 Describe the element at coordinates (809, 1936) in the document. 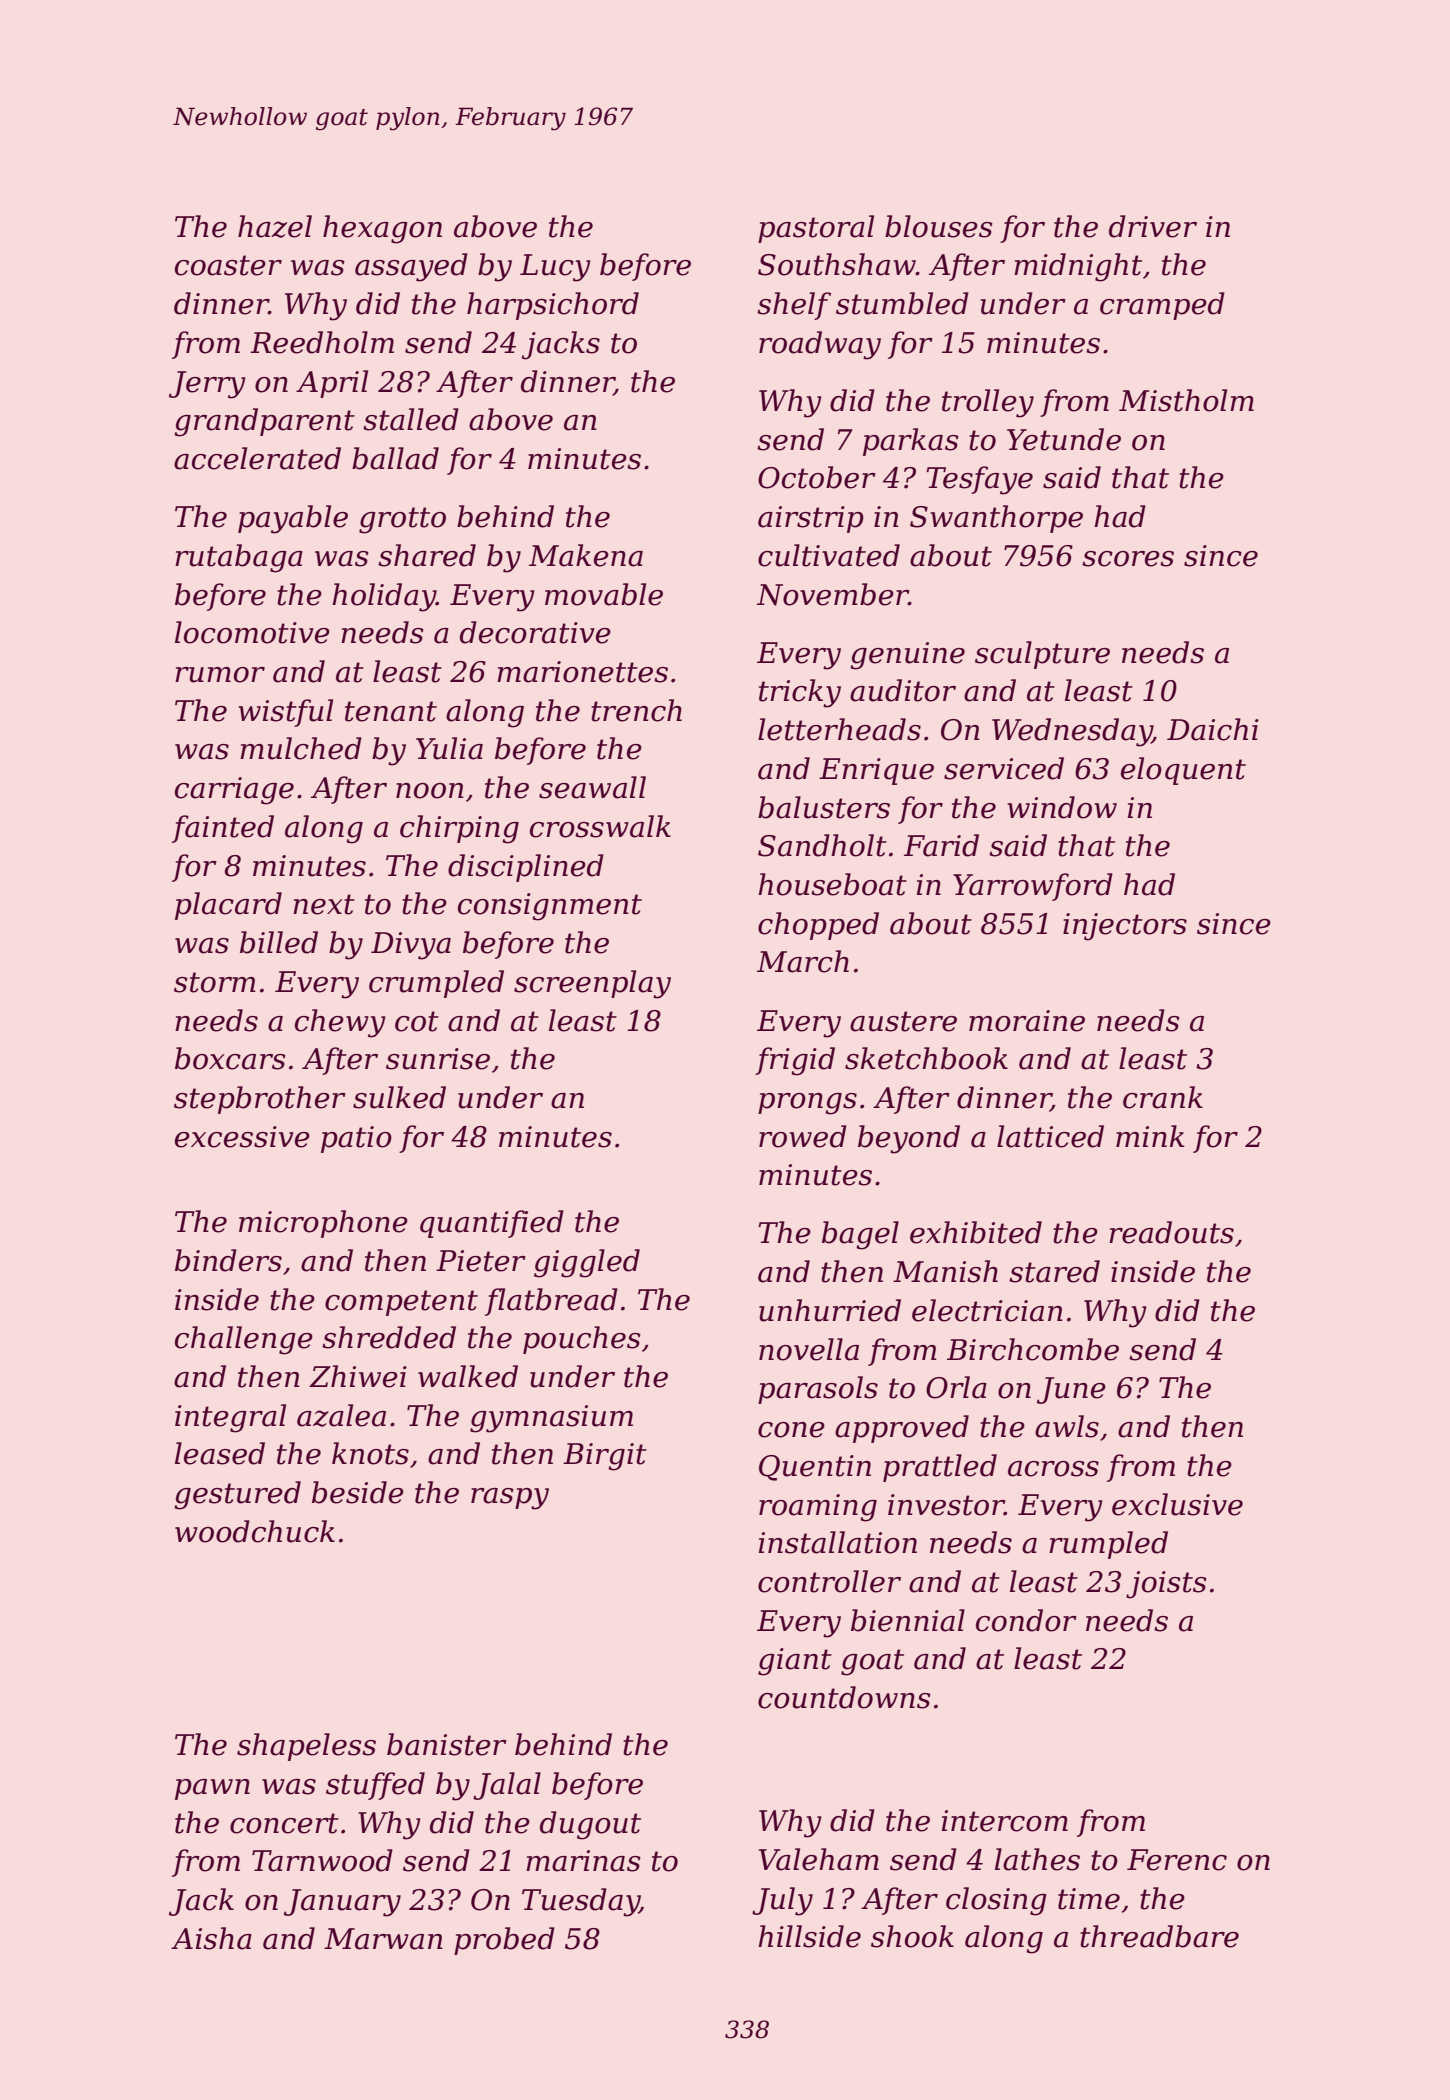

I see `hillside` at that location.
